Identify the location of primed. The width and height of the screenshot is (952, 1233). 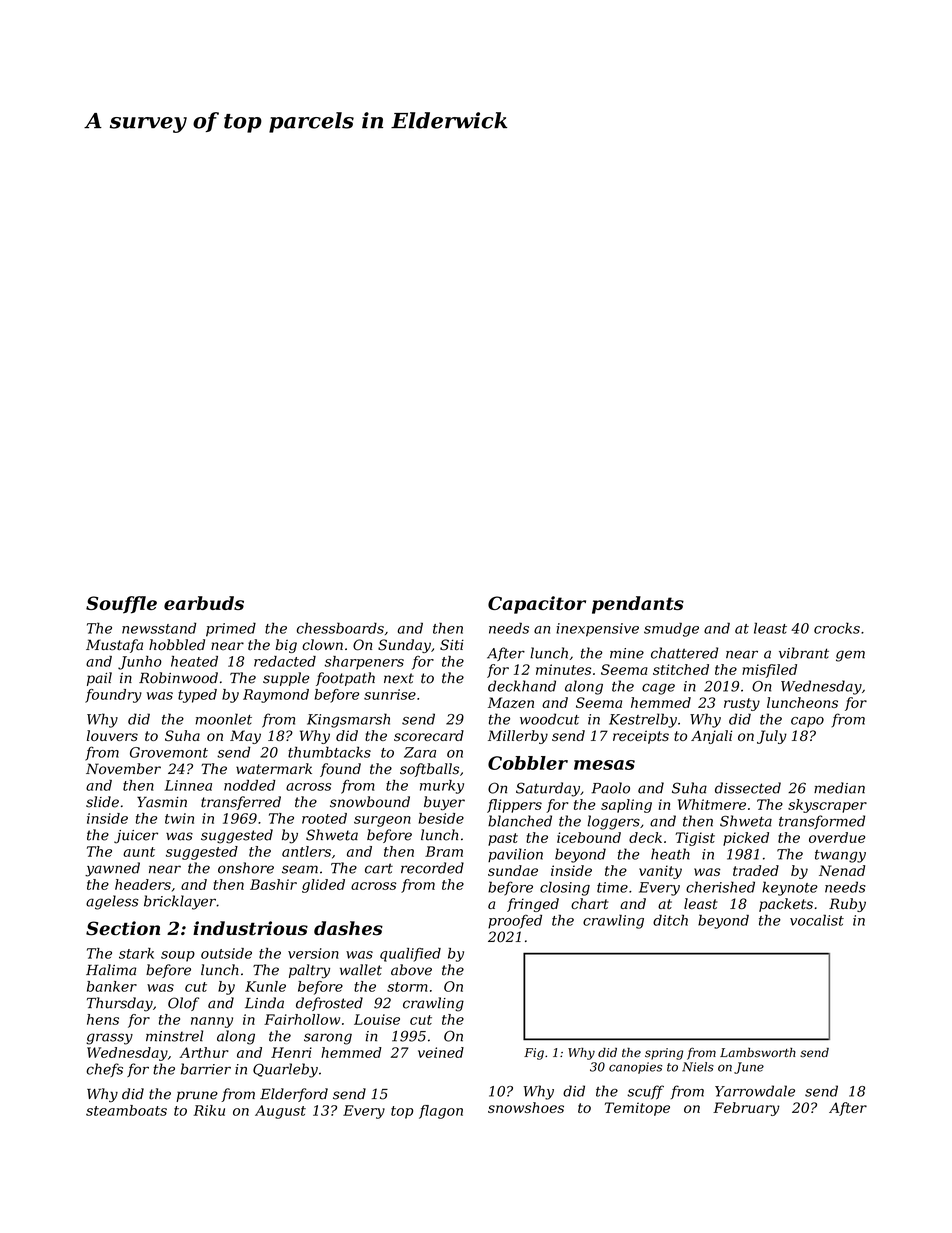
(231, 629).
